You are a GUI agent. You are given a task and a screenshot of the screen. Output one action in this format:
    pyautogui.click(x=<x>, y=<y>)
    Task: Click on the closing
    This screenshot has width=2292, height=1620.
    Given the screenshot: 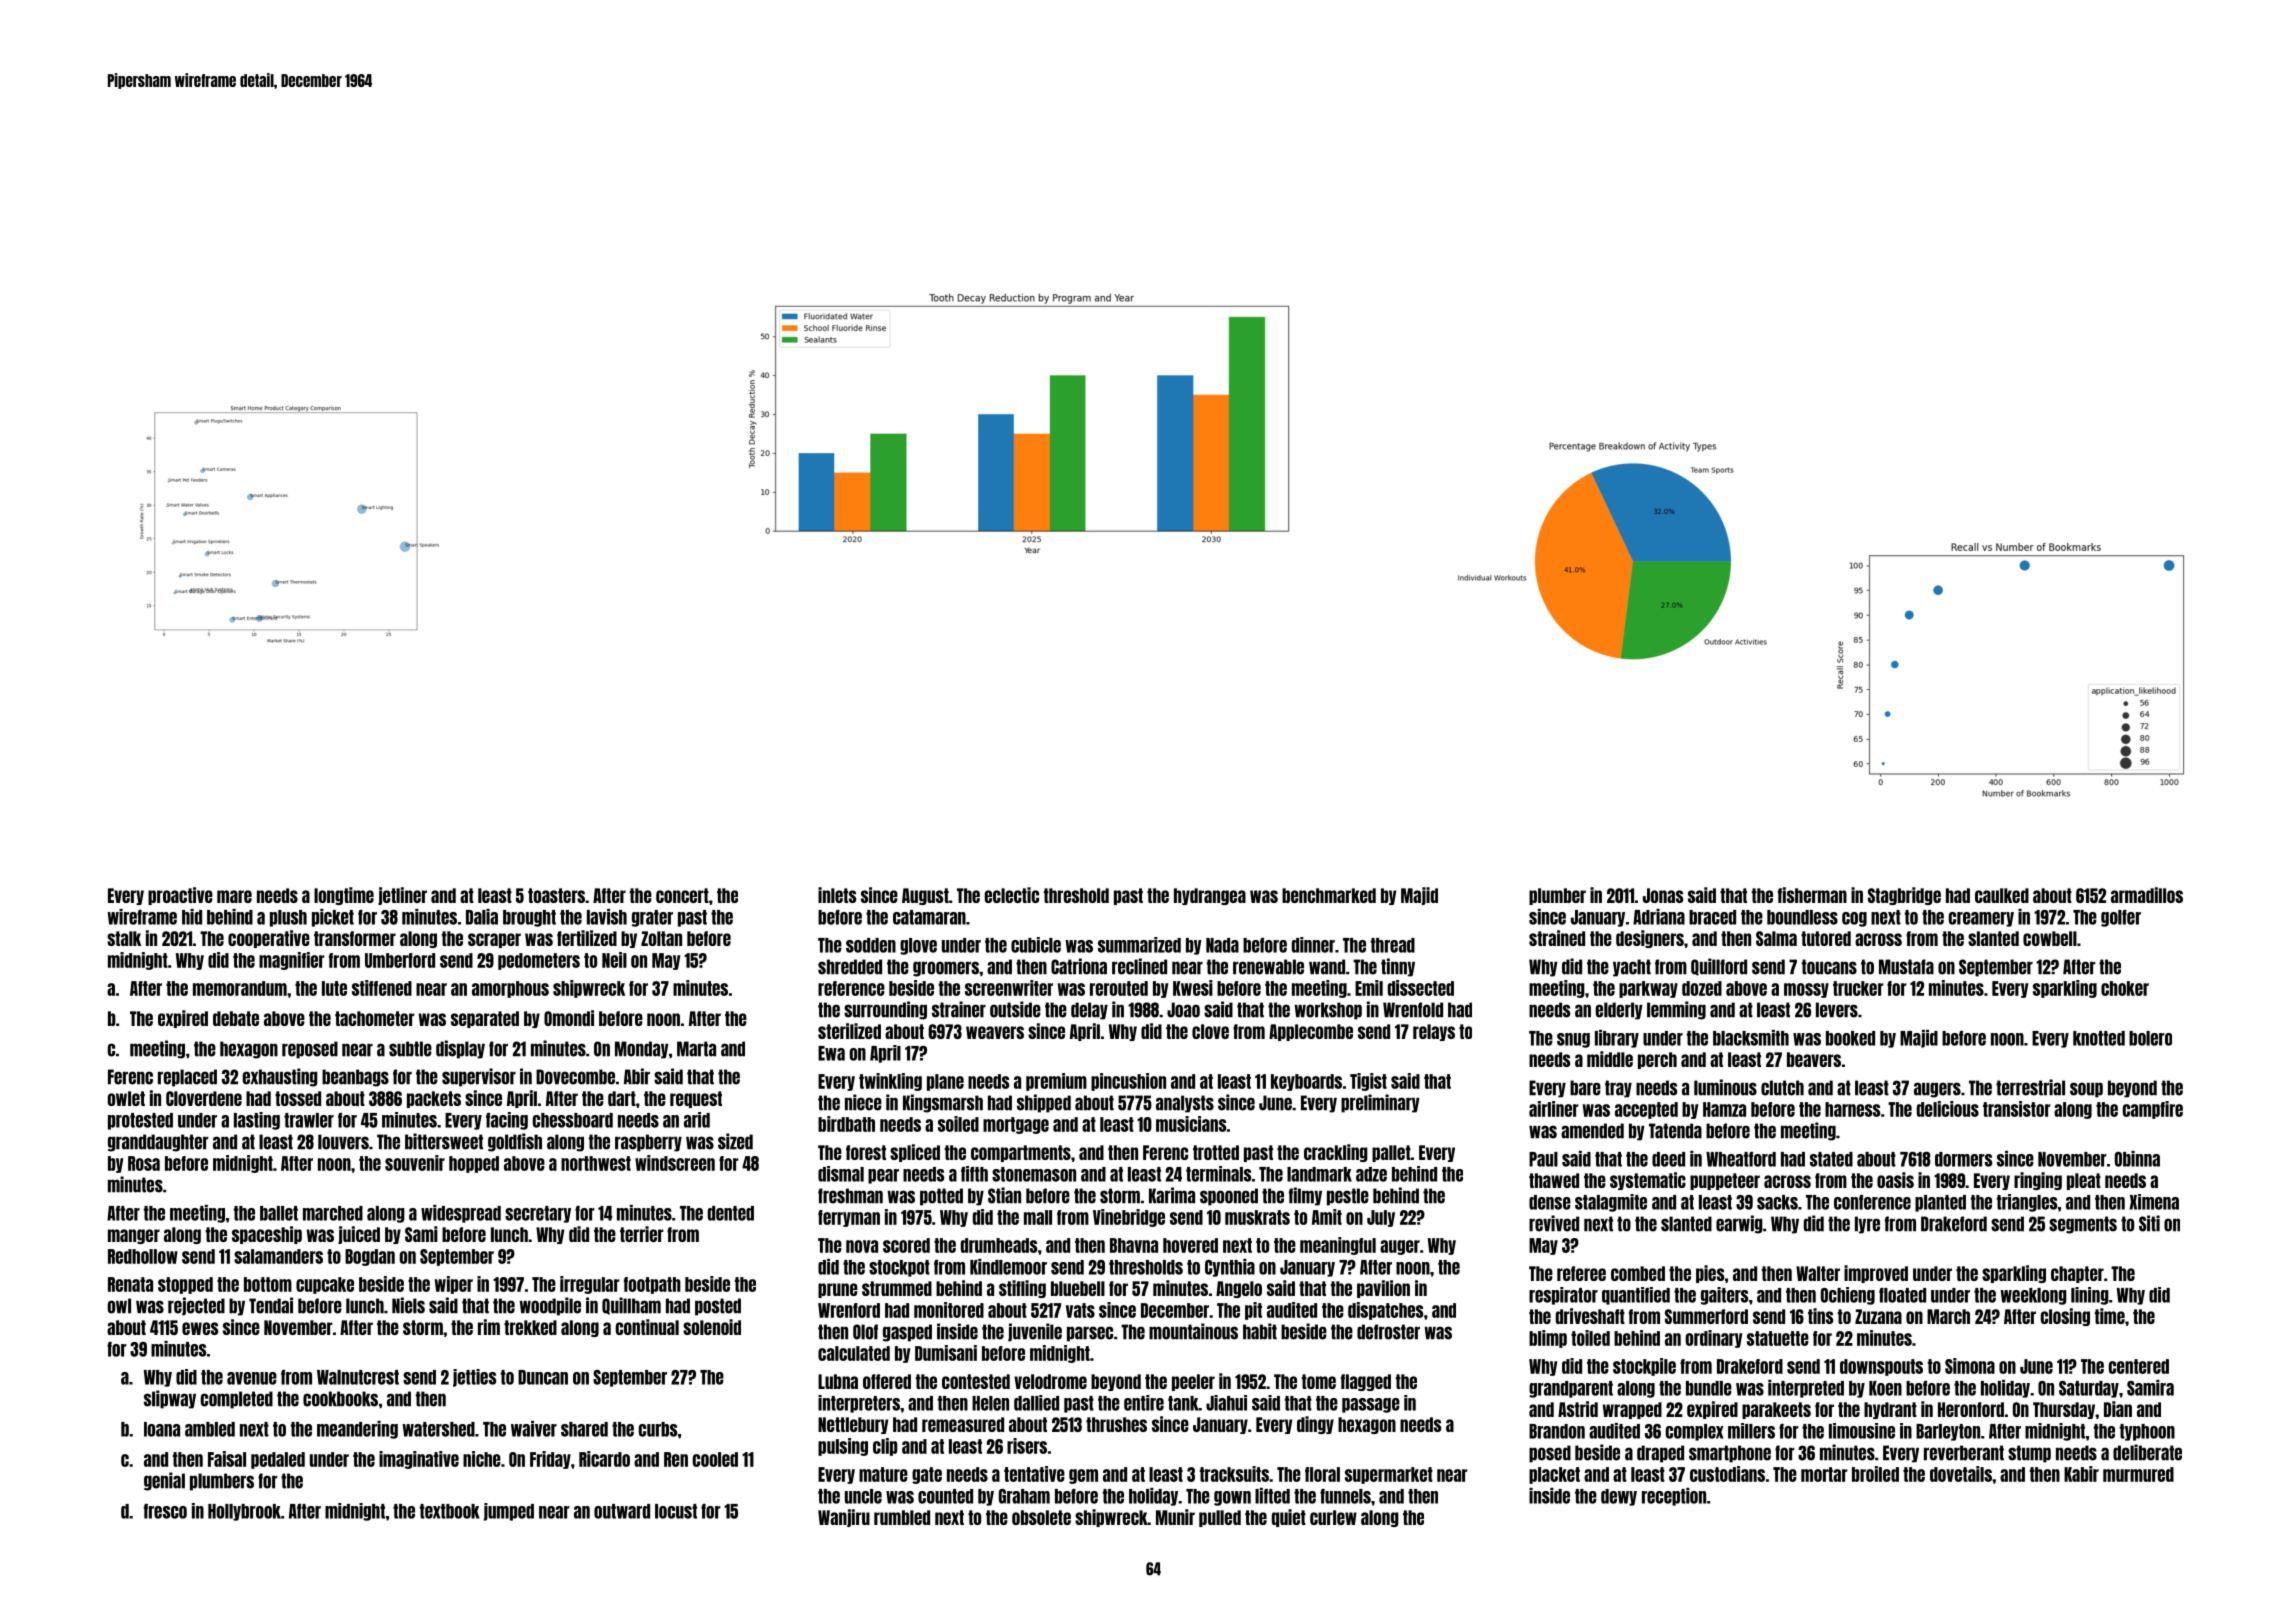 What is the action you would take?
    pyautogui.click(x=2065, y=1317)
